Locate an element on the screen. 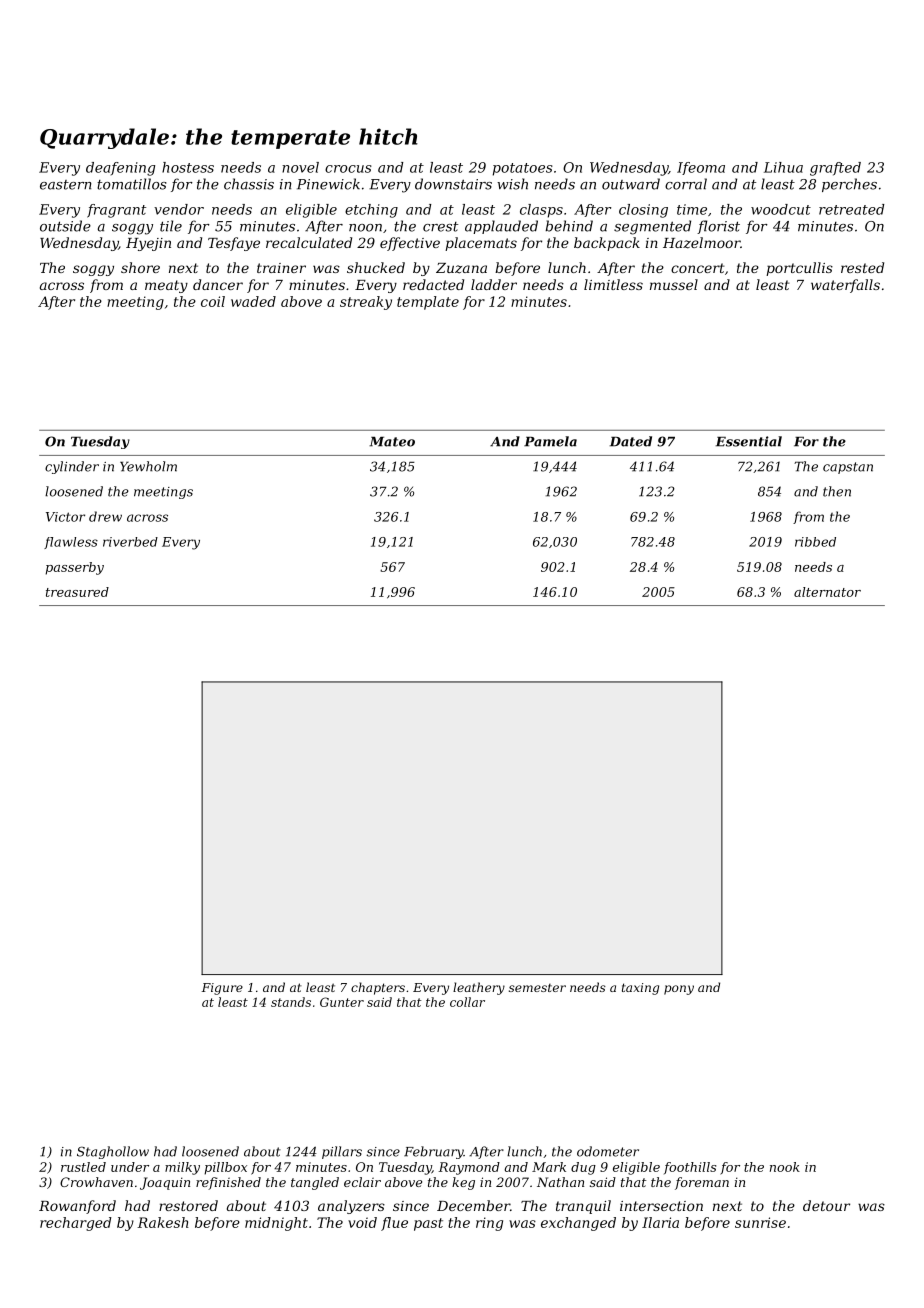  Rakesh is located at coordinates (163, 1222).
